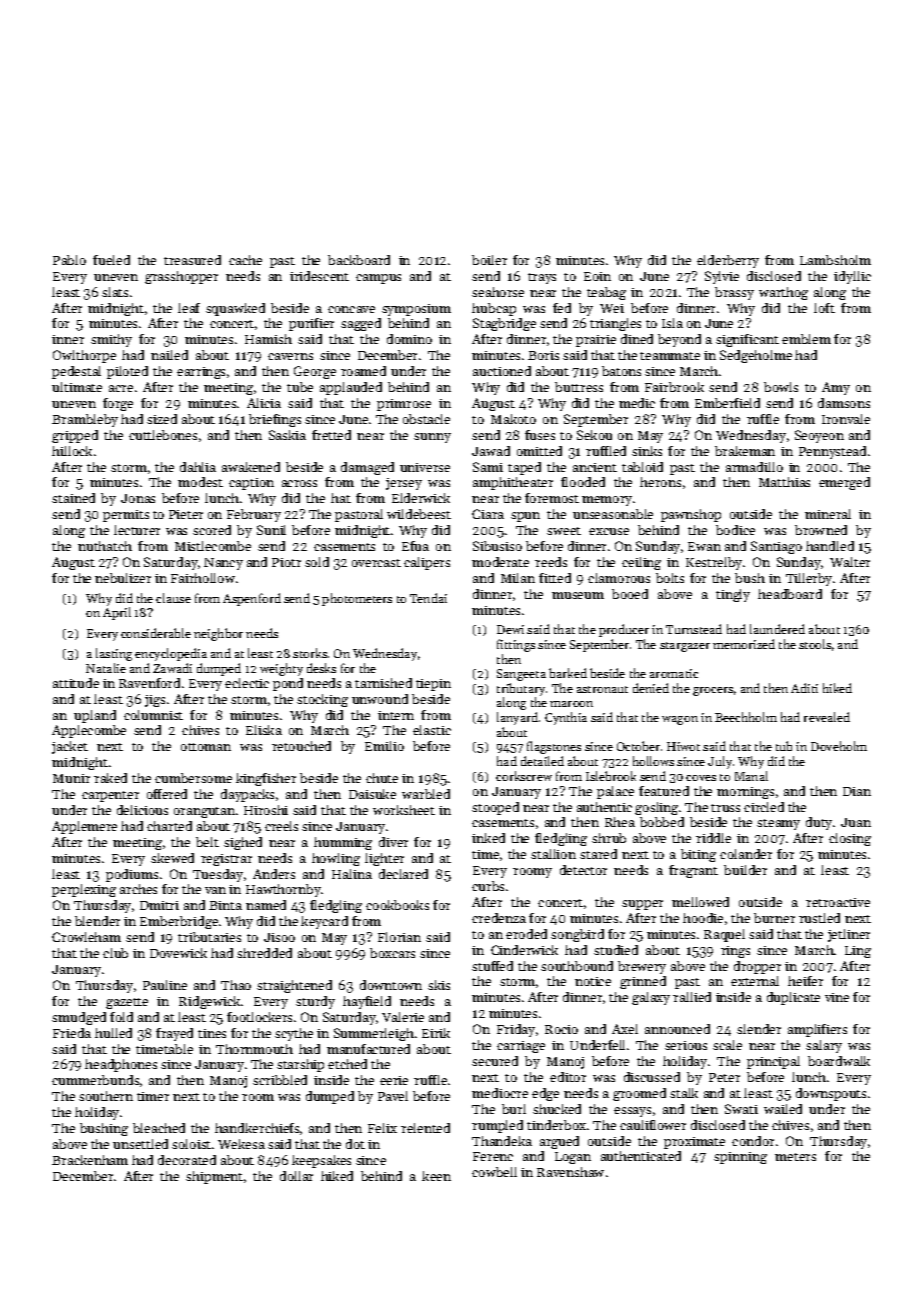 This screenshot has height=1308, width=924. What do you see at coordinates (218, 634) in the screenshot?
I see `neighbor` at bounding box center [218, 634].
